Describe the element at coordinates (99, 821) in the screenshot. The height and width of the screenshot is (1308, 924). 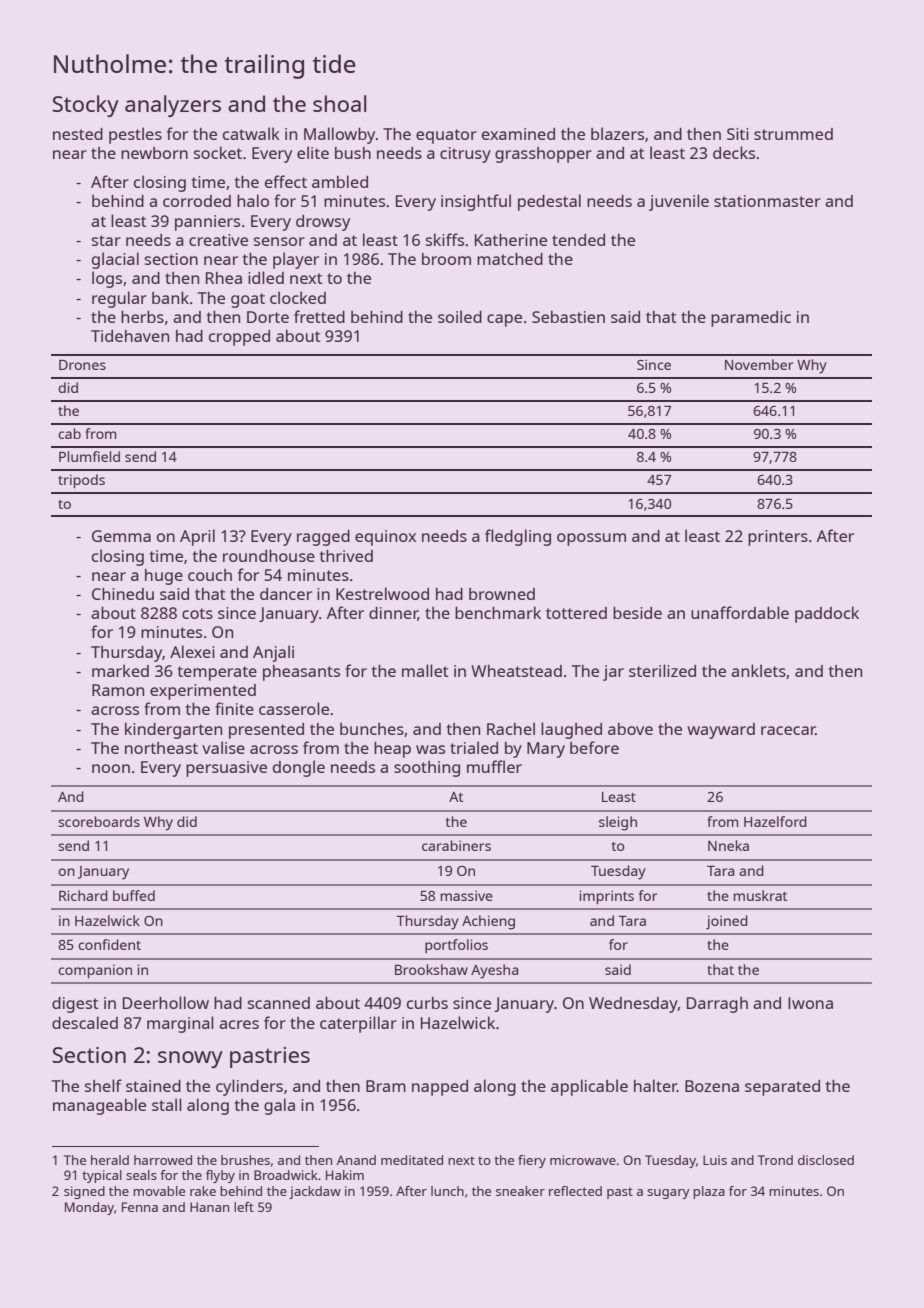
I see `scoreboards` at that location.
